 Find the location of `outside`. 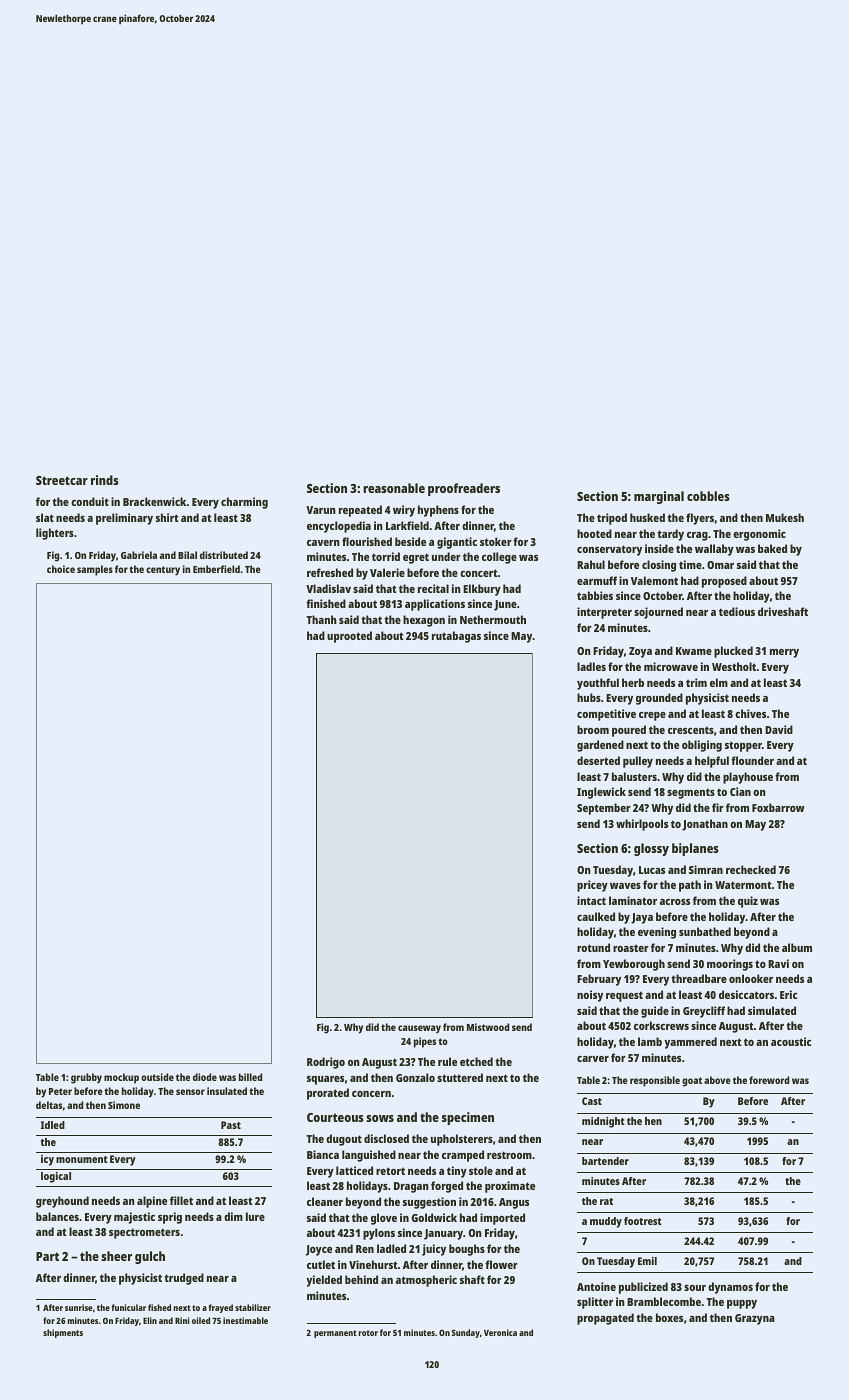

outside is located at coordinates (157, 1077).
